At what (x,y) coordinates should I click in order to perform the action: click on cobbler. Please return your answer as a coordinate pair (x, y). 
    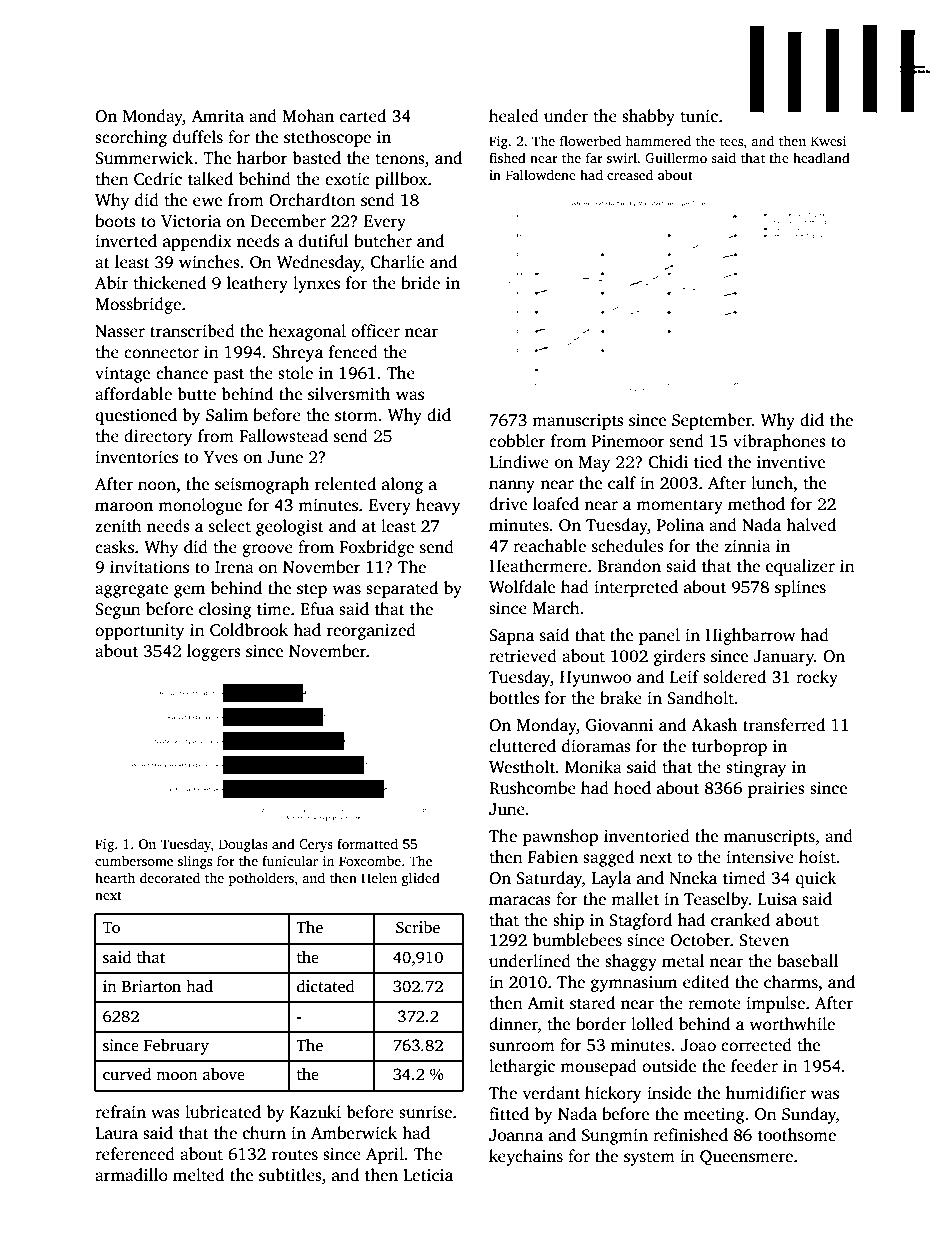
    Looking at the image, I should click on (517, 441).
